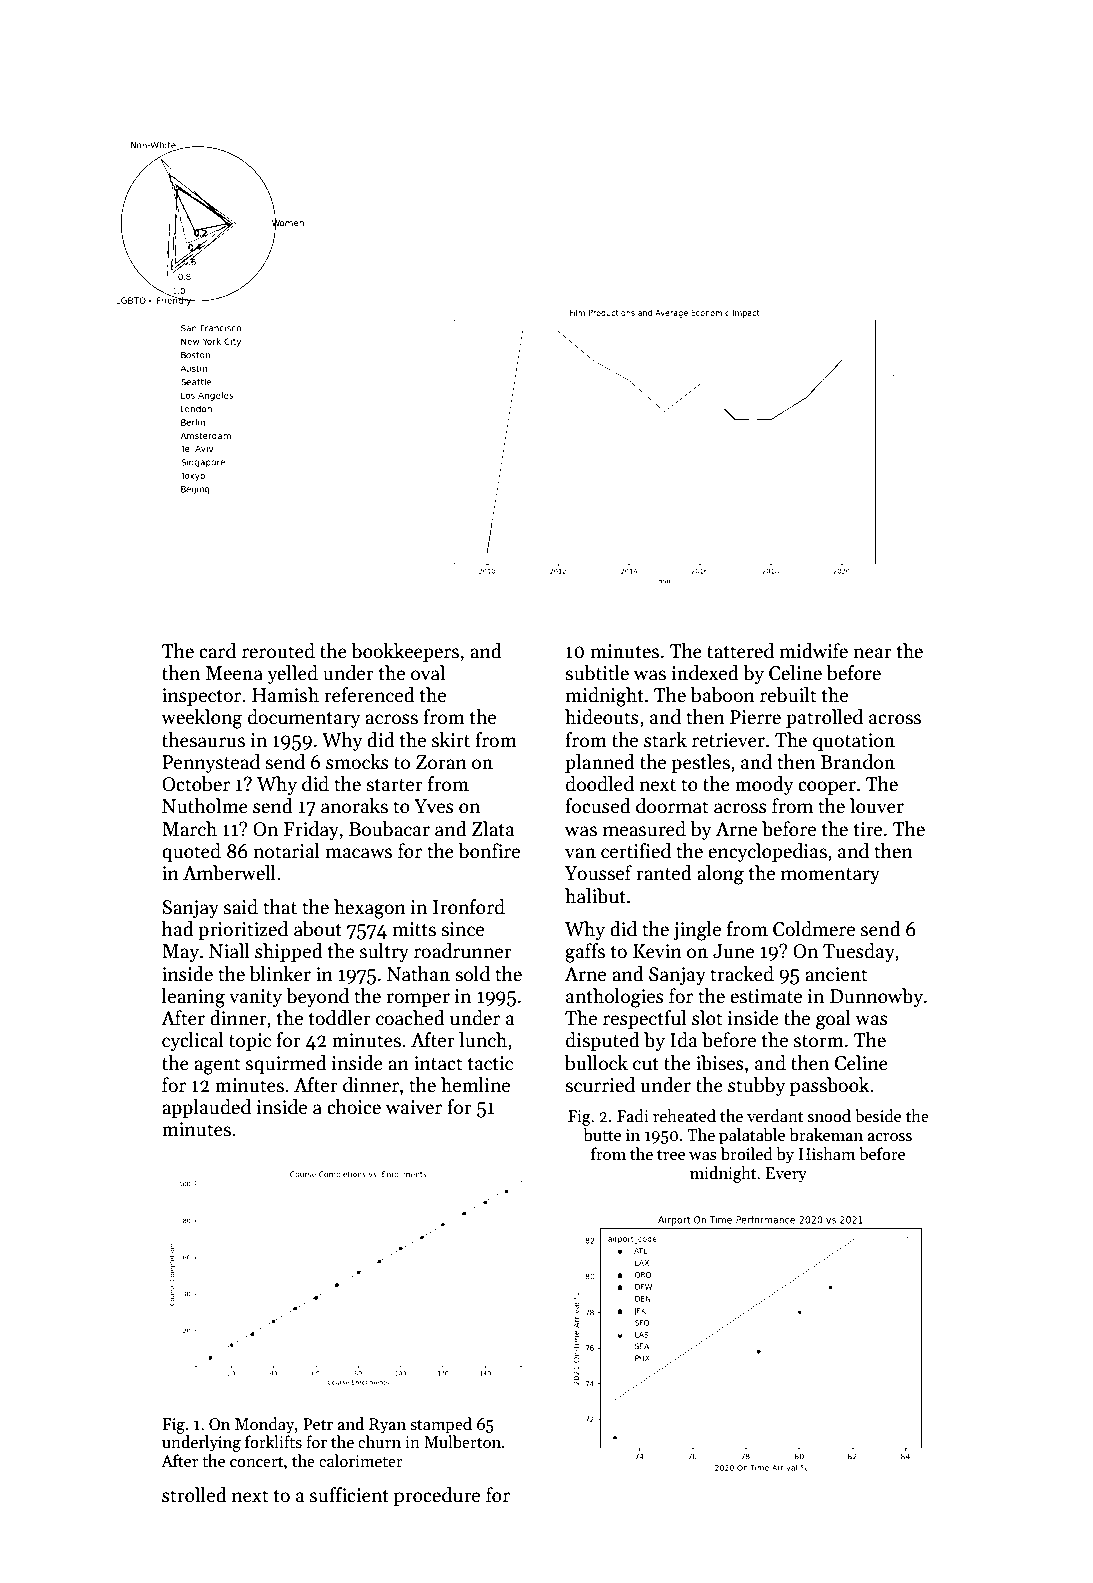  I want to click on had, so click(178, 929).
